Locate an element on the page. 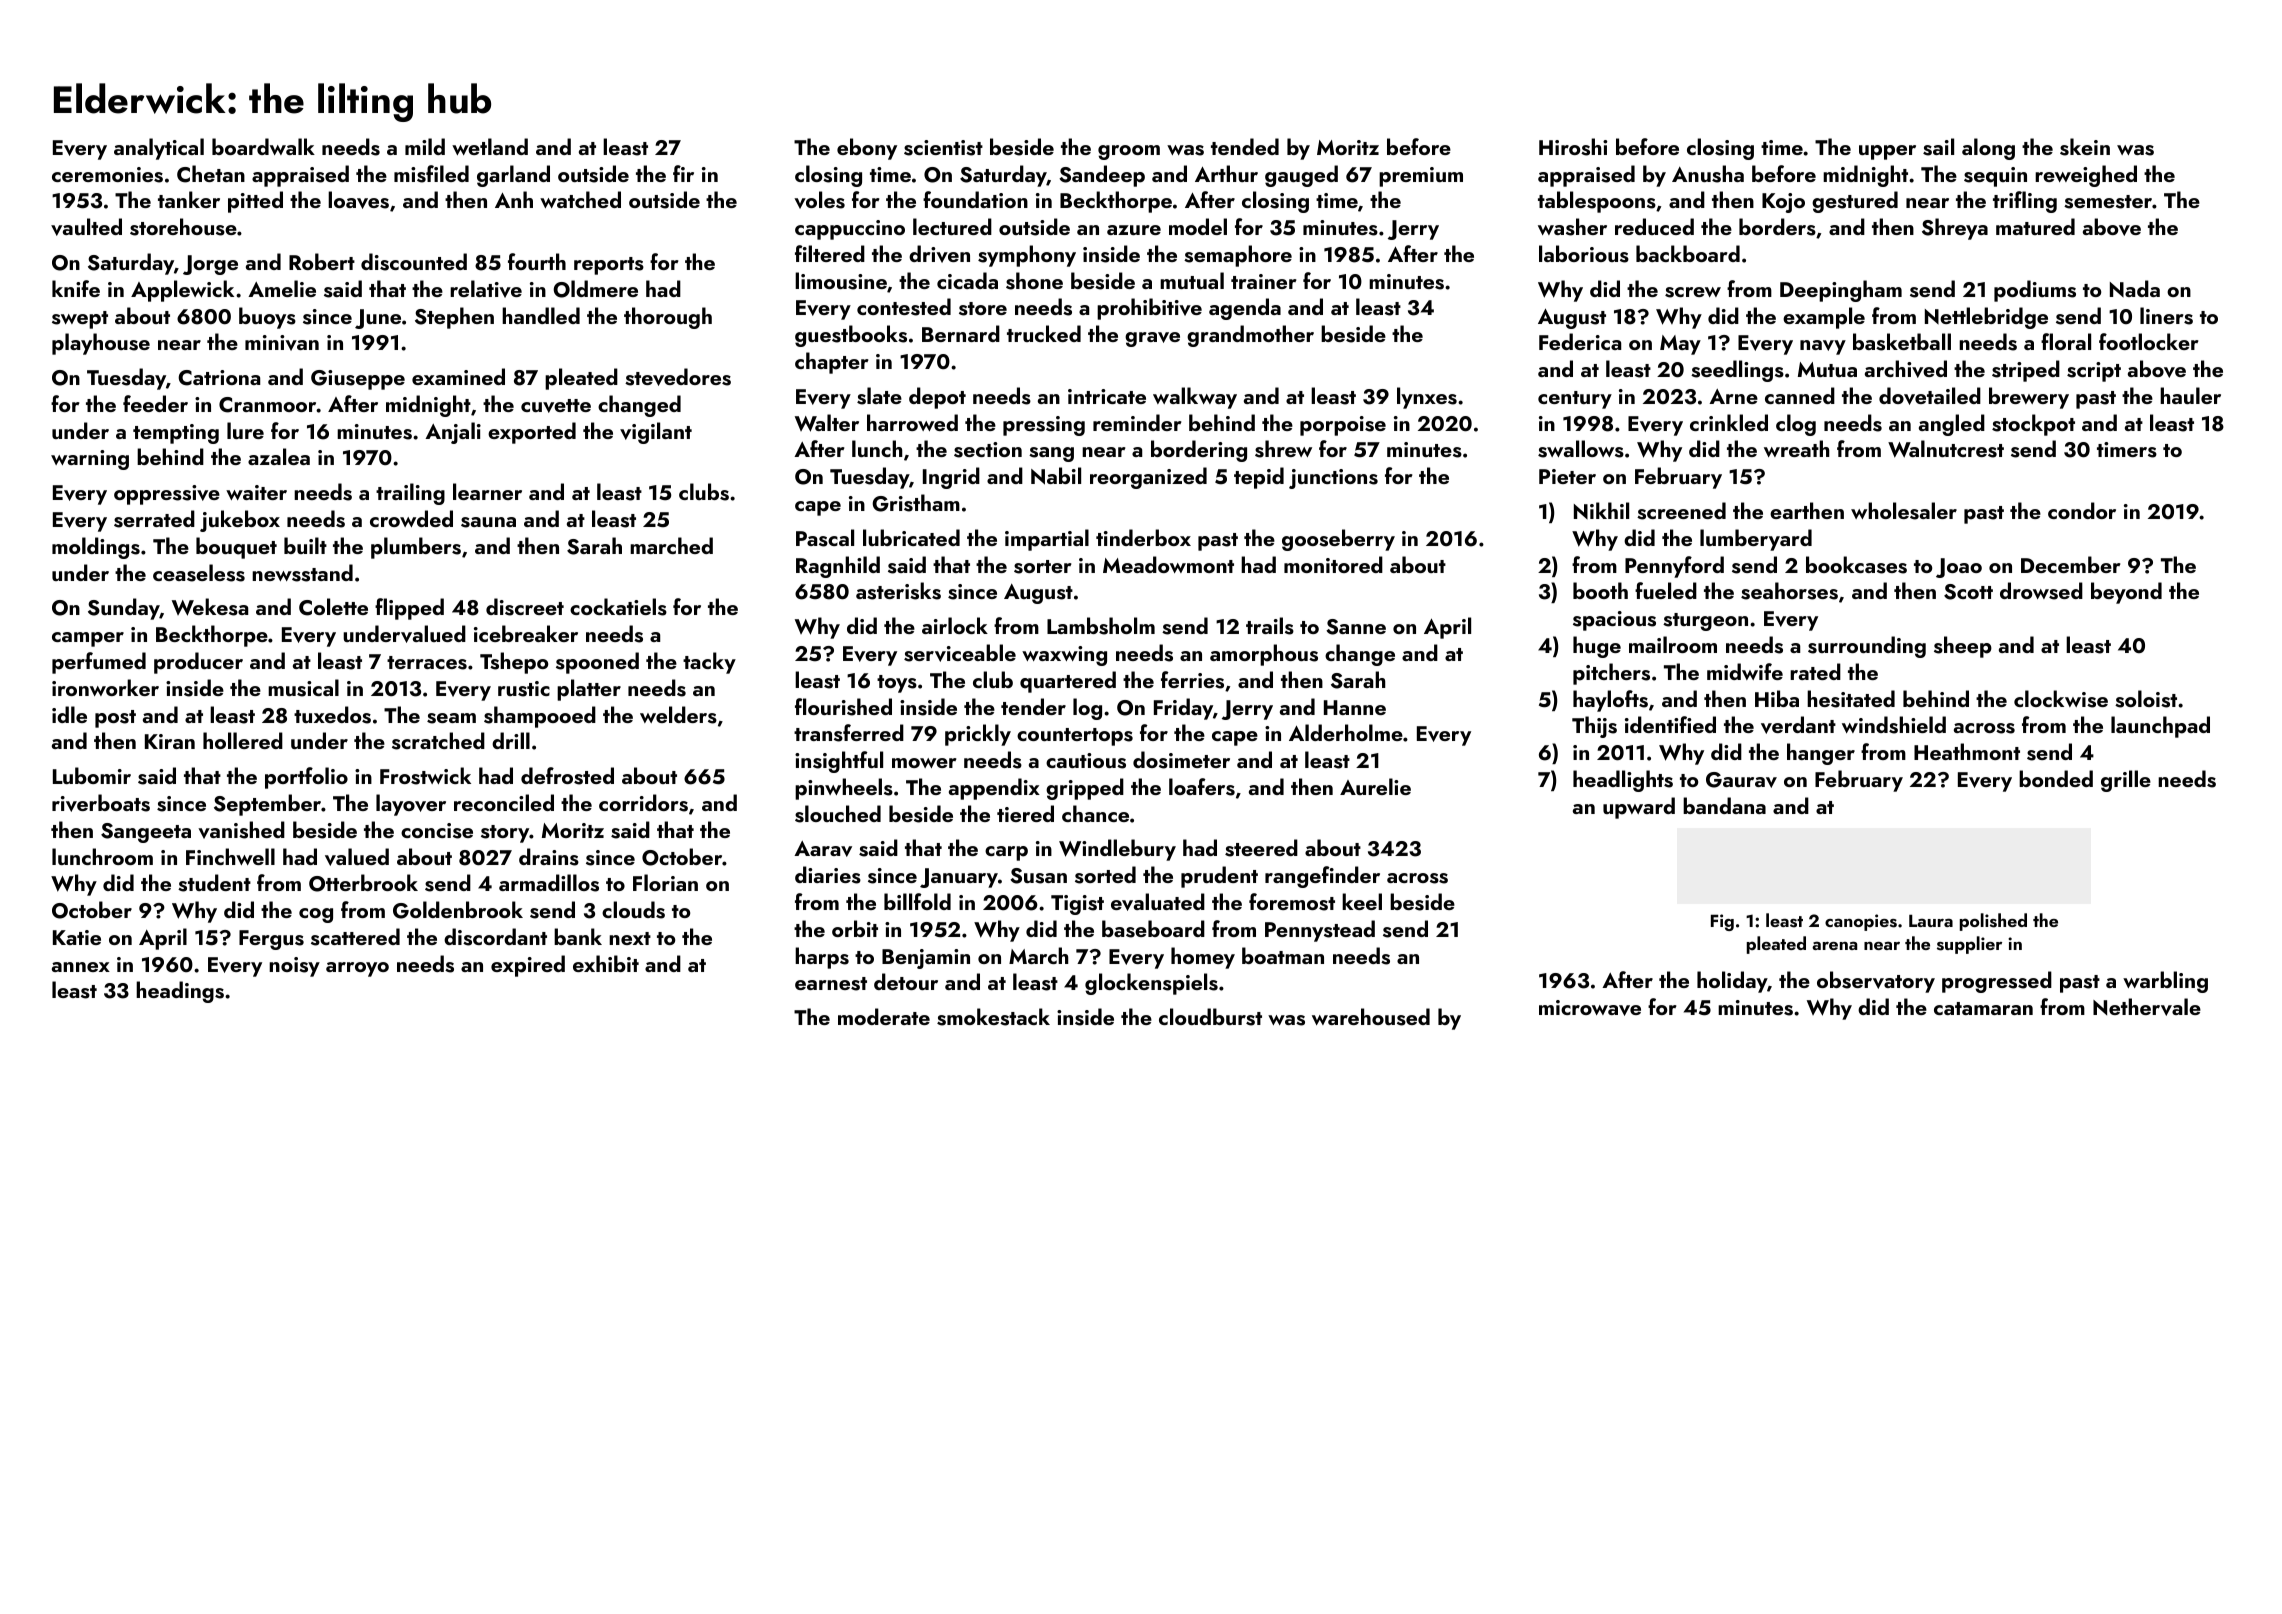 The height and width of the page is (1614, 2282). examined is located at coordinates (458, 376).
